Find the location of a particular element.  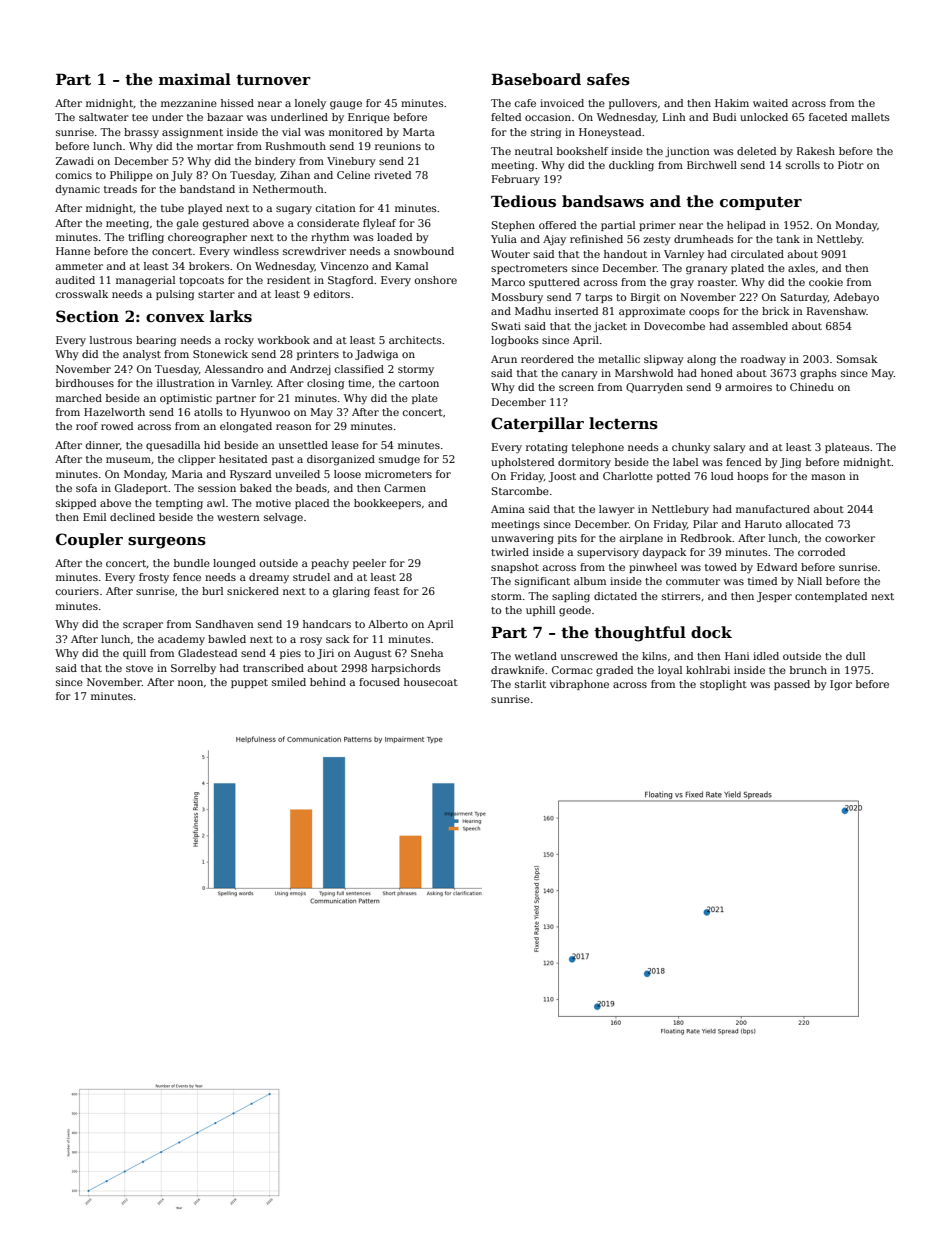

Igor is located at coordinates (841, 685).
